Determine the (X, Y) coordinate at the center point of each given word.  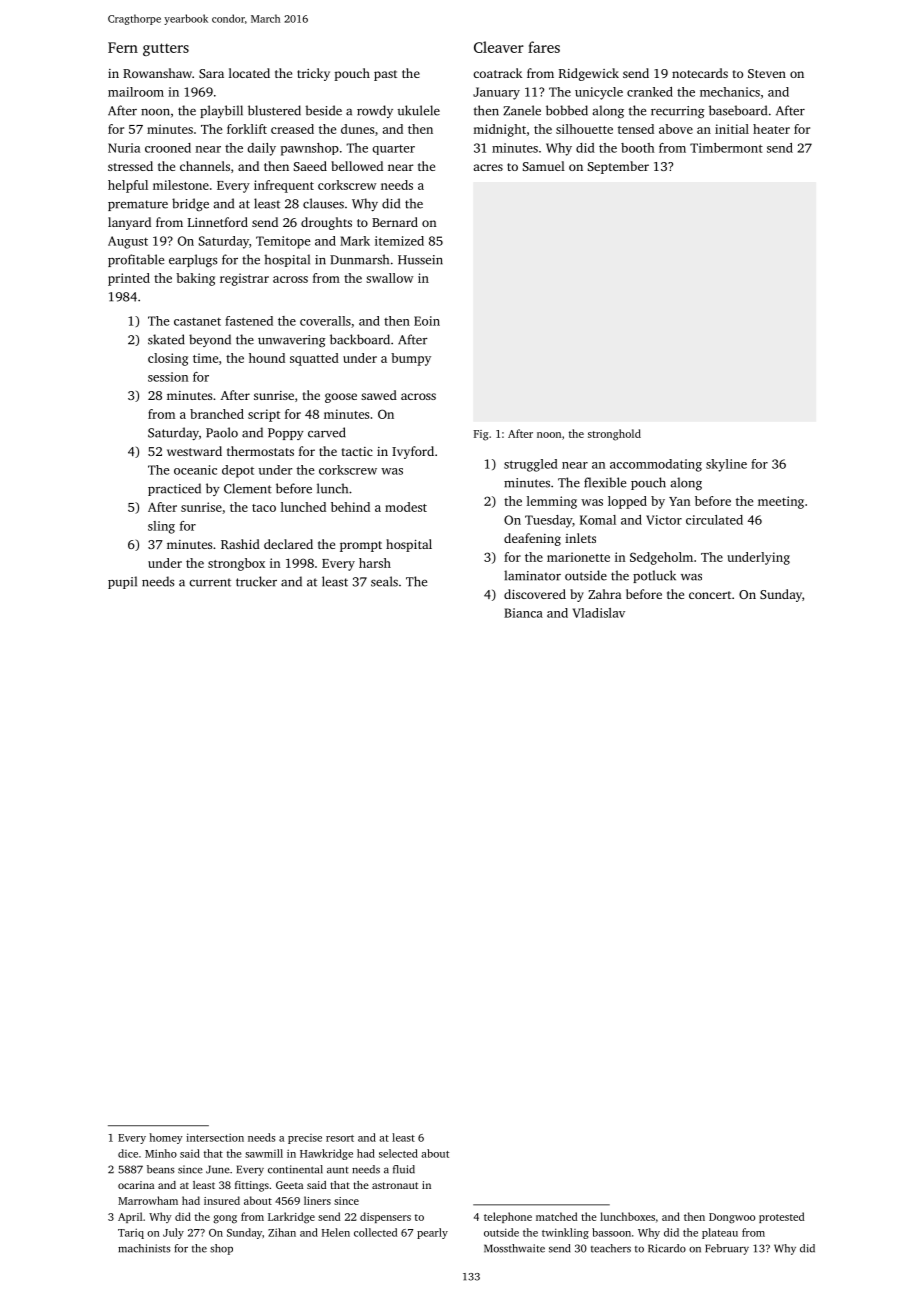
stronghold (614, 435)
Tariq (131, 1233)
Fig (481, 435)
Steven (767, 73)
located (249, 73)
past (385, 75)
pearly (432, 1233)
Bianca (523, 613)
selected (398, 1153)
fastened (249, 321)
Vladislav (599, 613)
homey (166, 1138)
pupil (122, 582)
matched (556, 1216)
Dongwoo (732, 1218)
